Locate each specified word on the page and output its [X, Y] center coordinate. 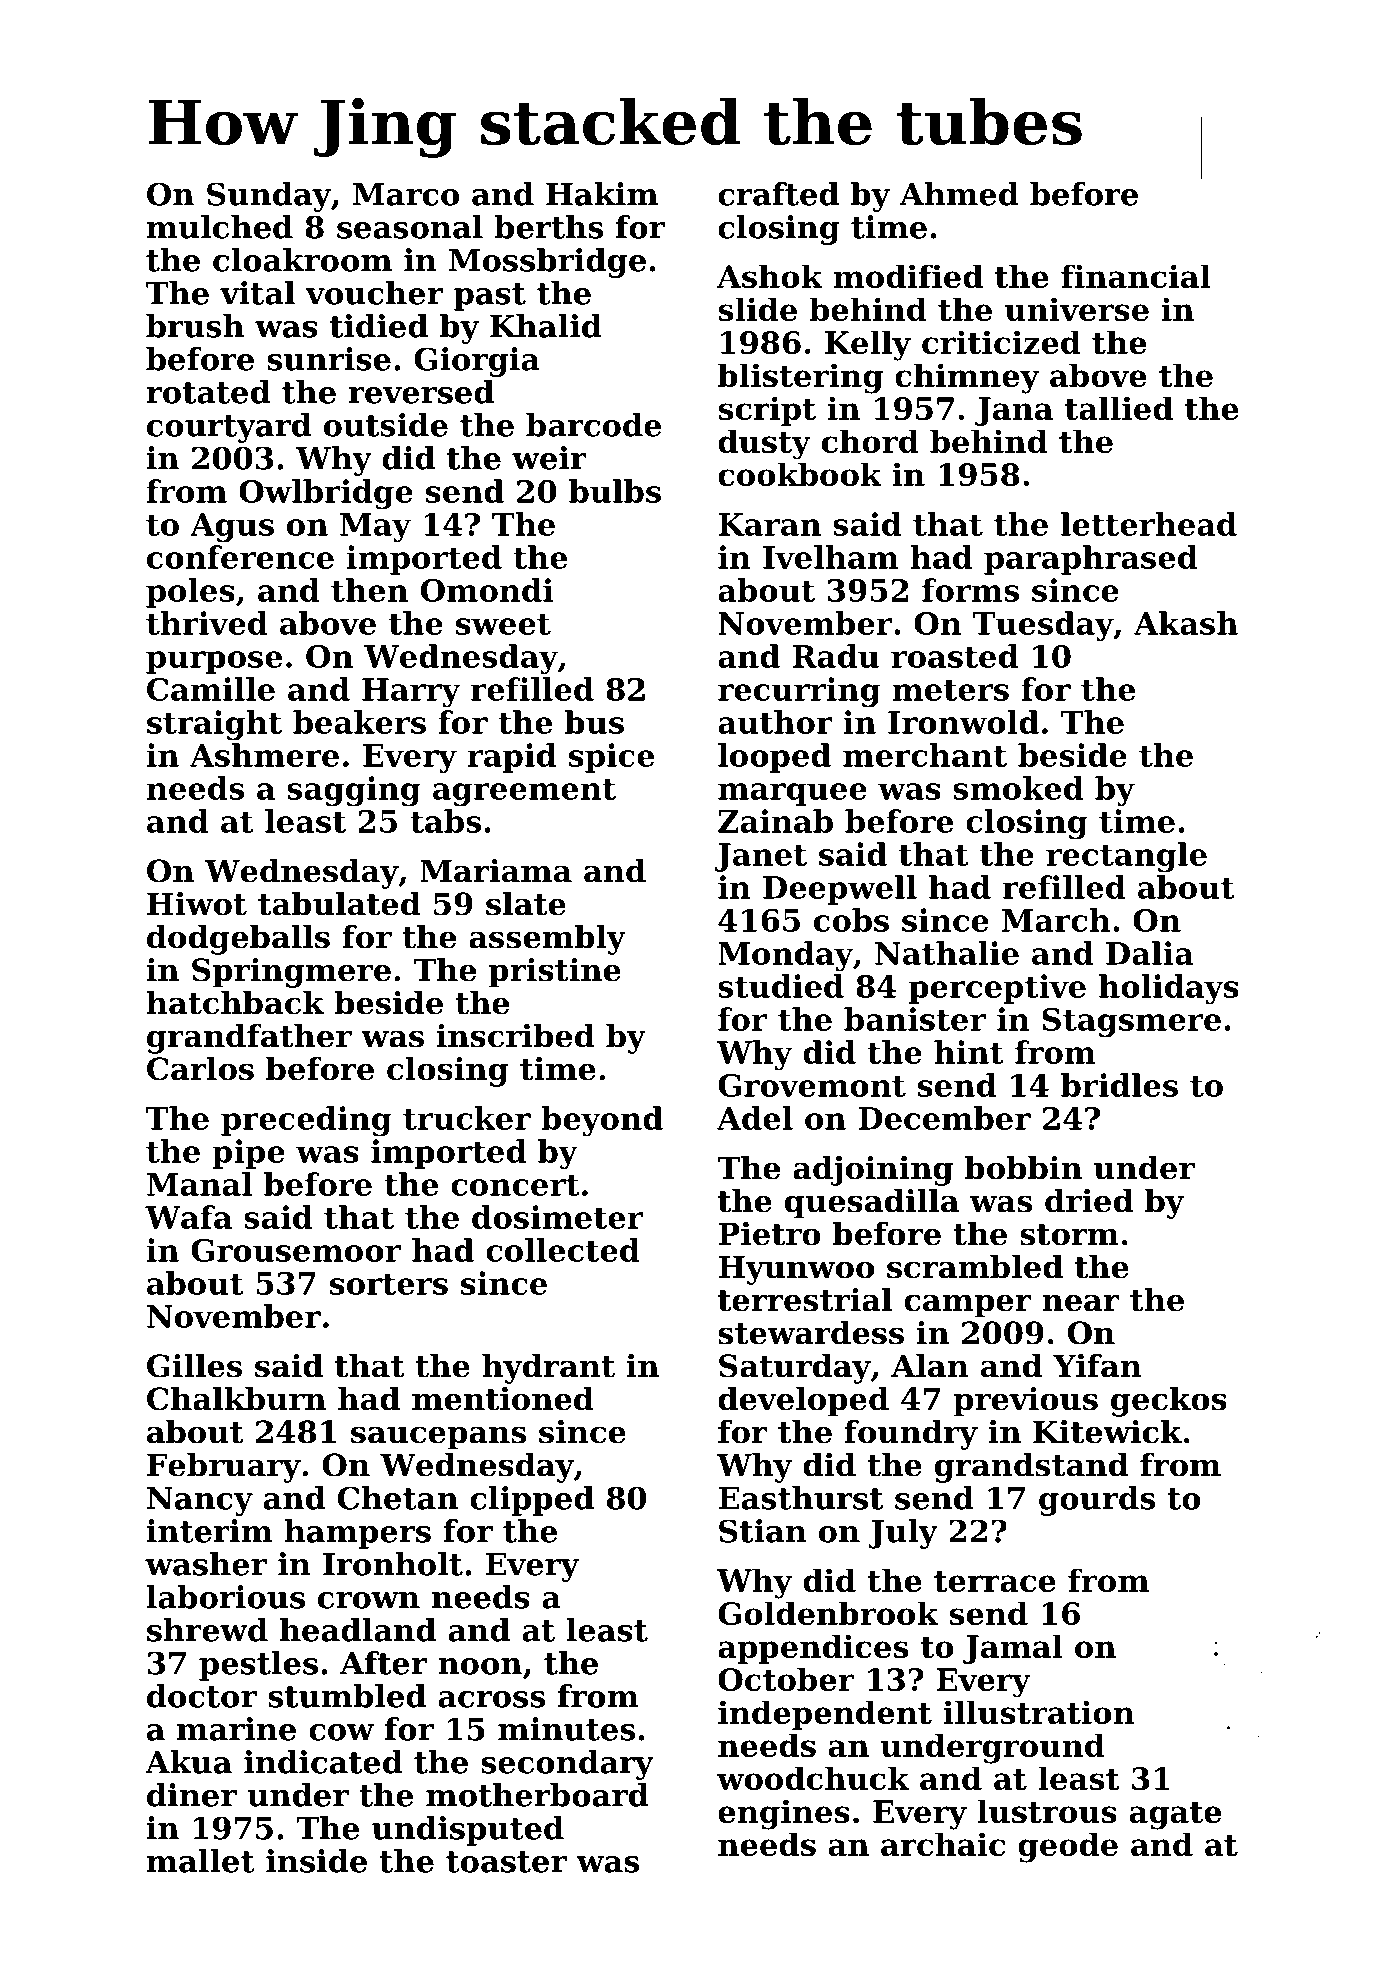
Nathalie [947, 953]
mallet [201, 1861]
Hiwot [197, 904]
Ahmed [959, 194]
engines [784, 1814]
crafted [778, 194]
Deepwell [840, 890]
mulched [220, 227]
